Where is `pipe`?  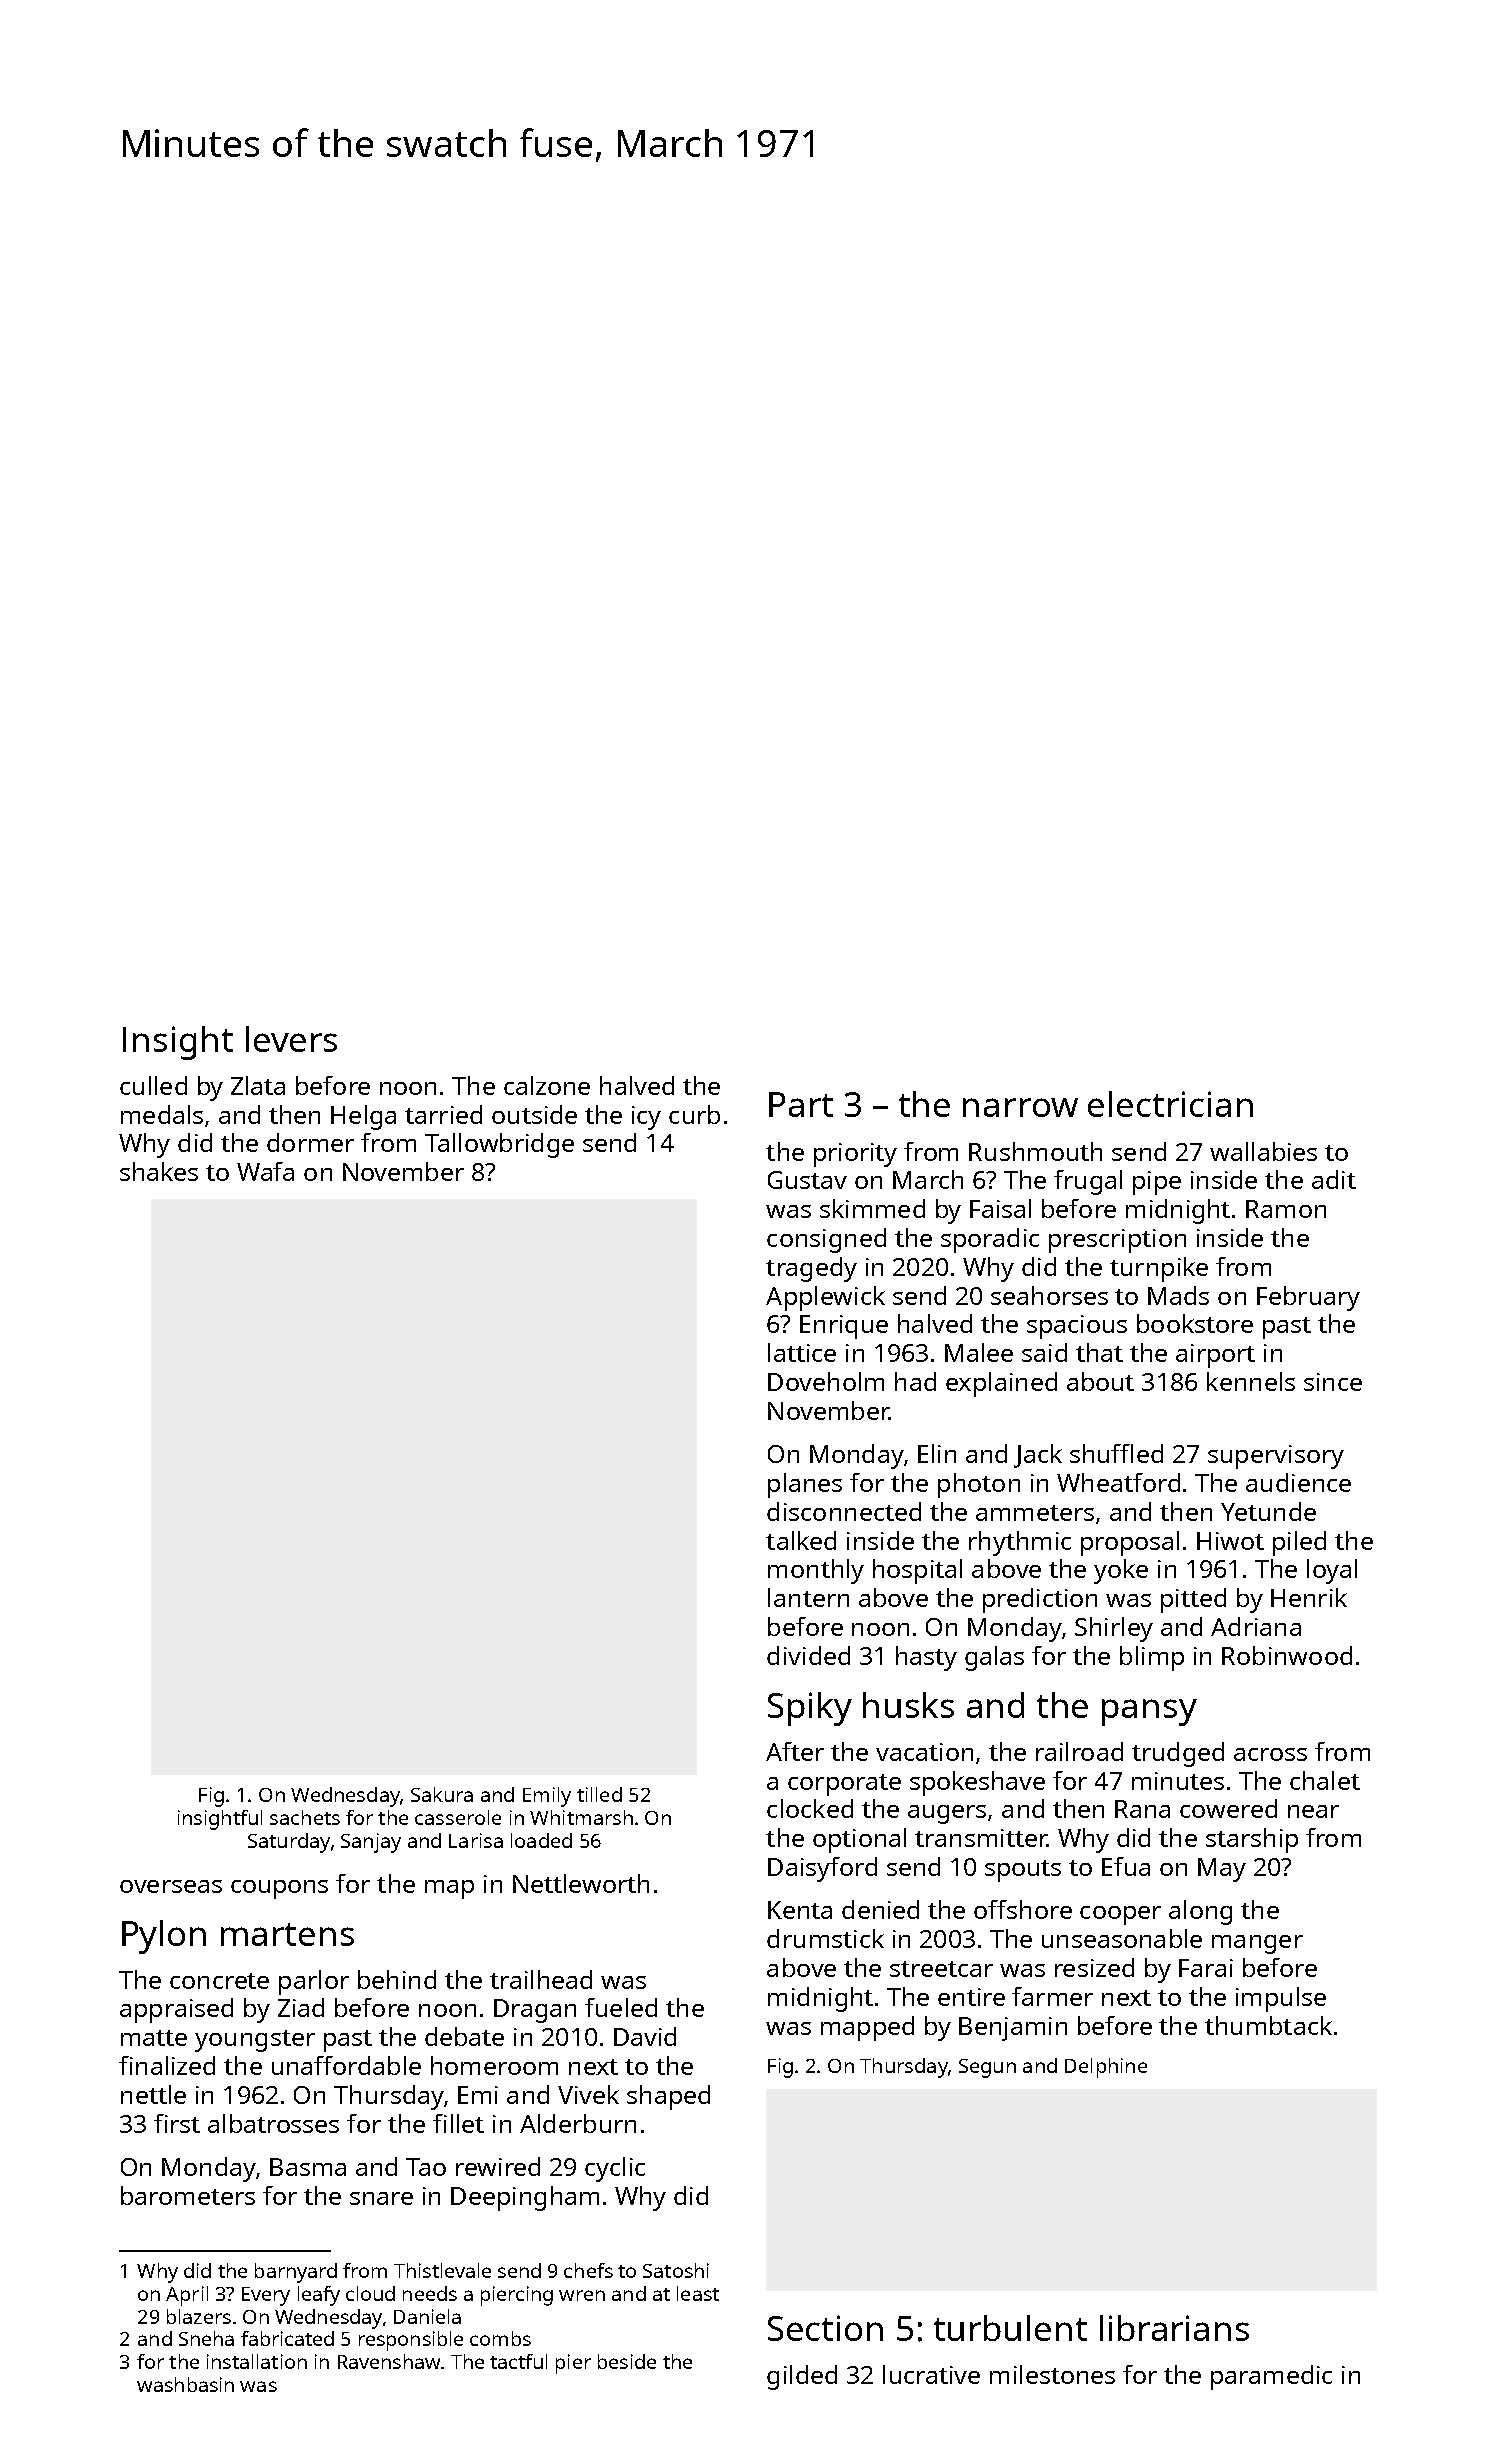
pipe is located at coordinates (1157, 1183).
